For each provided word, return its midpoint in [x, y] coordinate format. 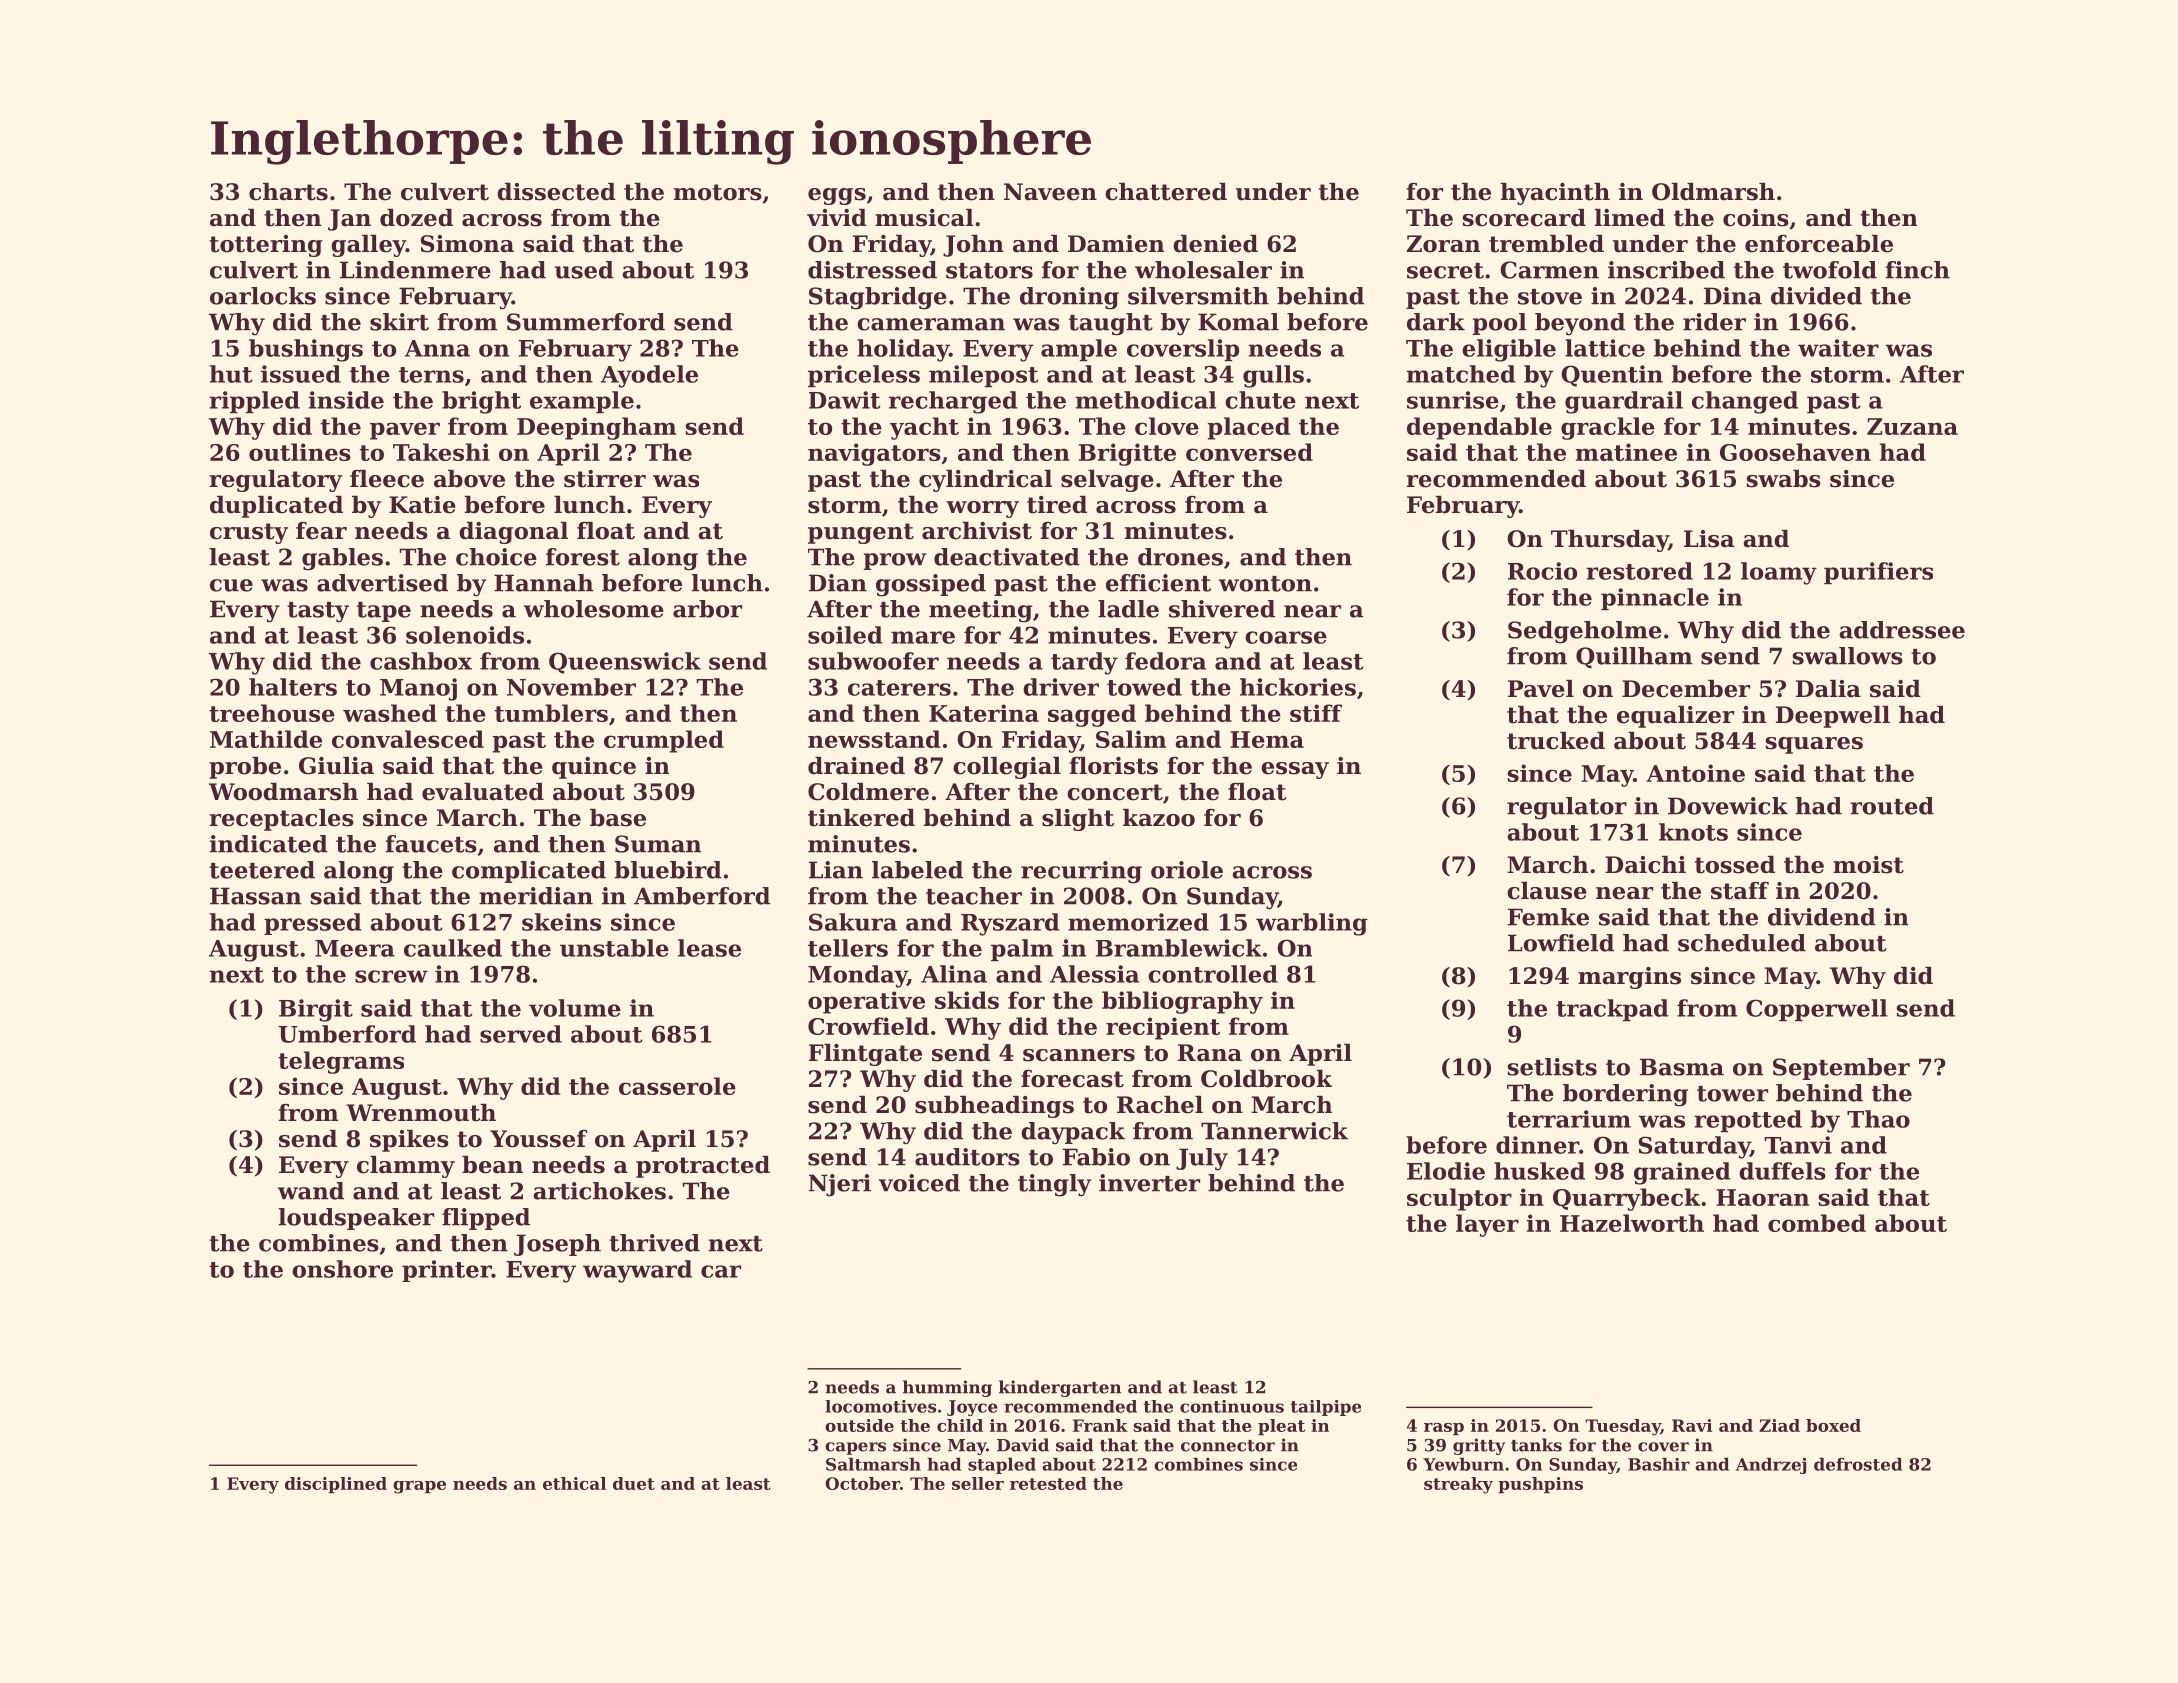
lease [709, 948]
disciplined [336, 1485]
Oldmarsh [1713, 192]
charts [288, 192]
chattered [1166, 192]
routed [1892, 806]
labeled [917, 870]
